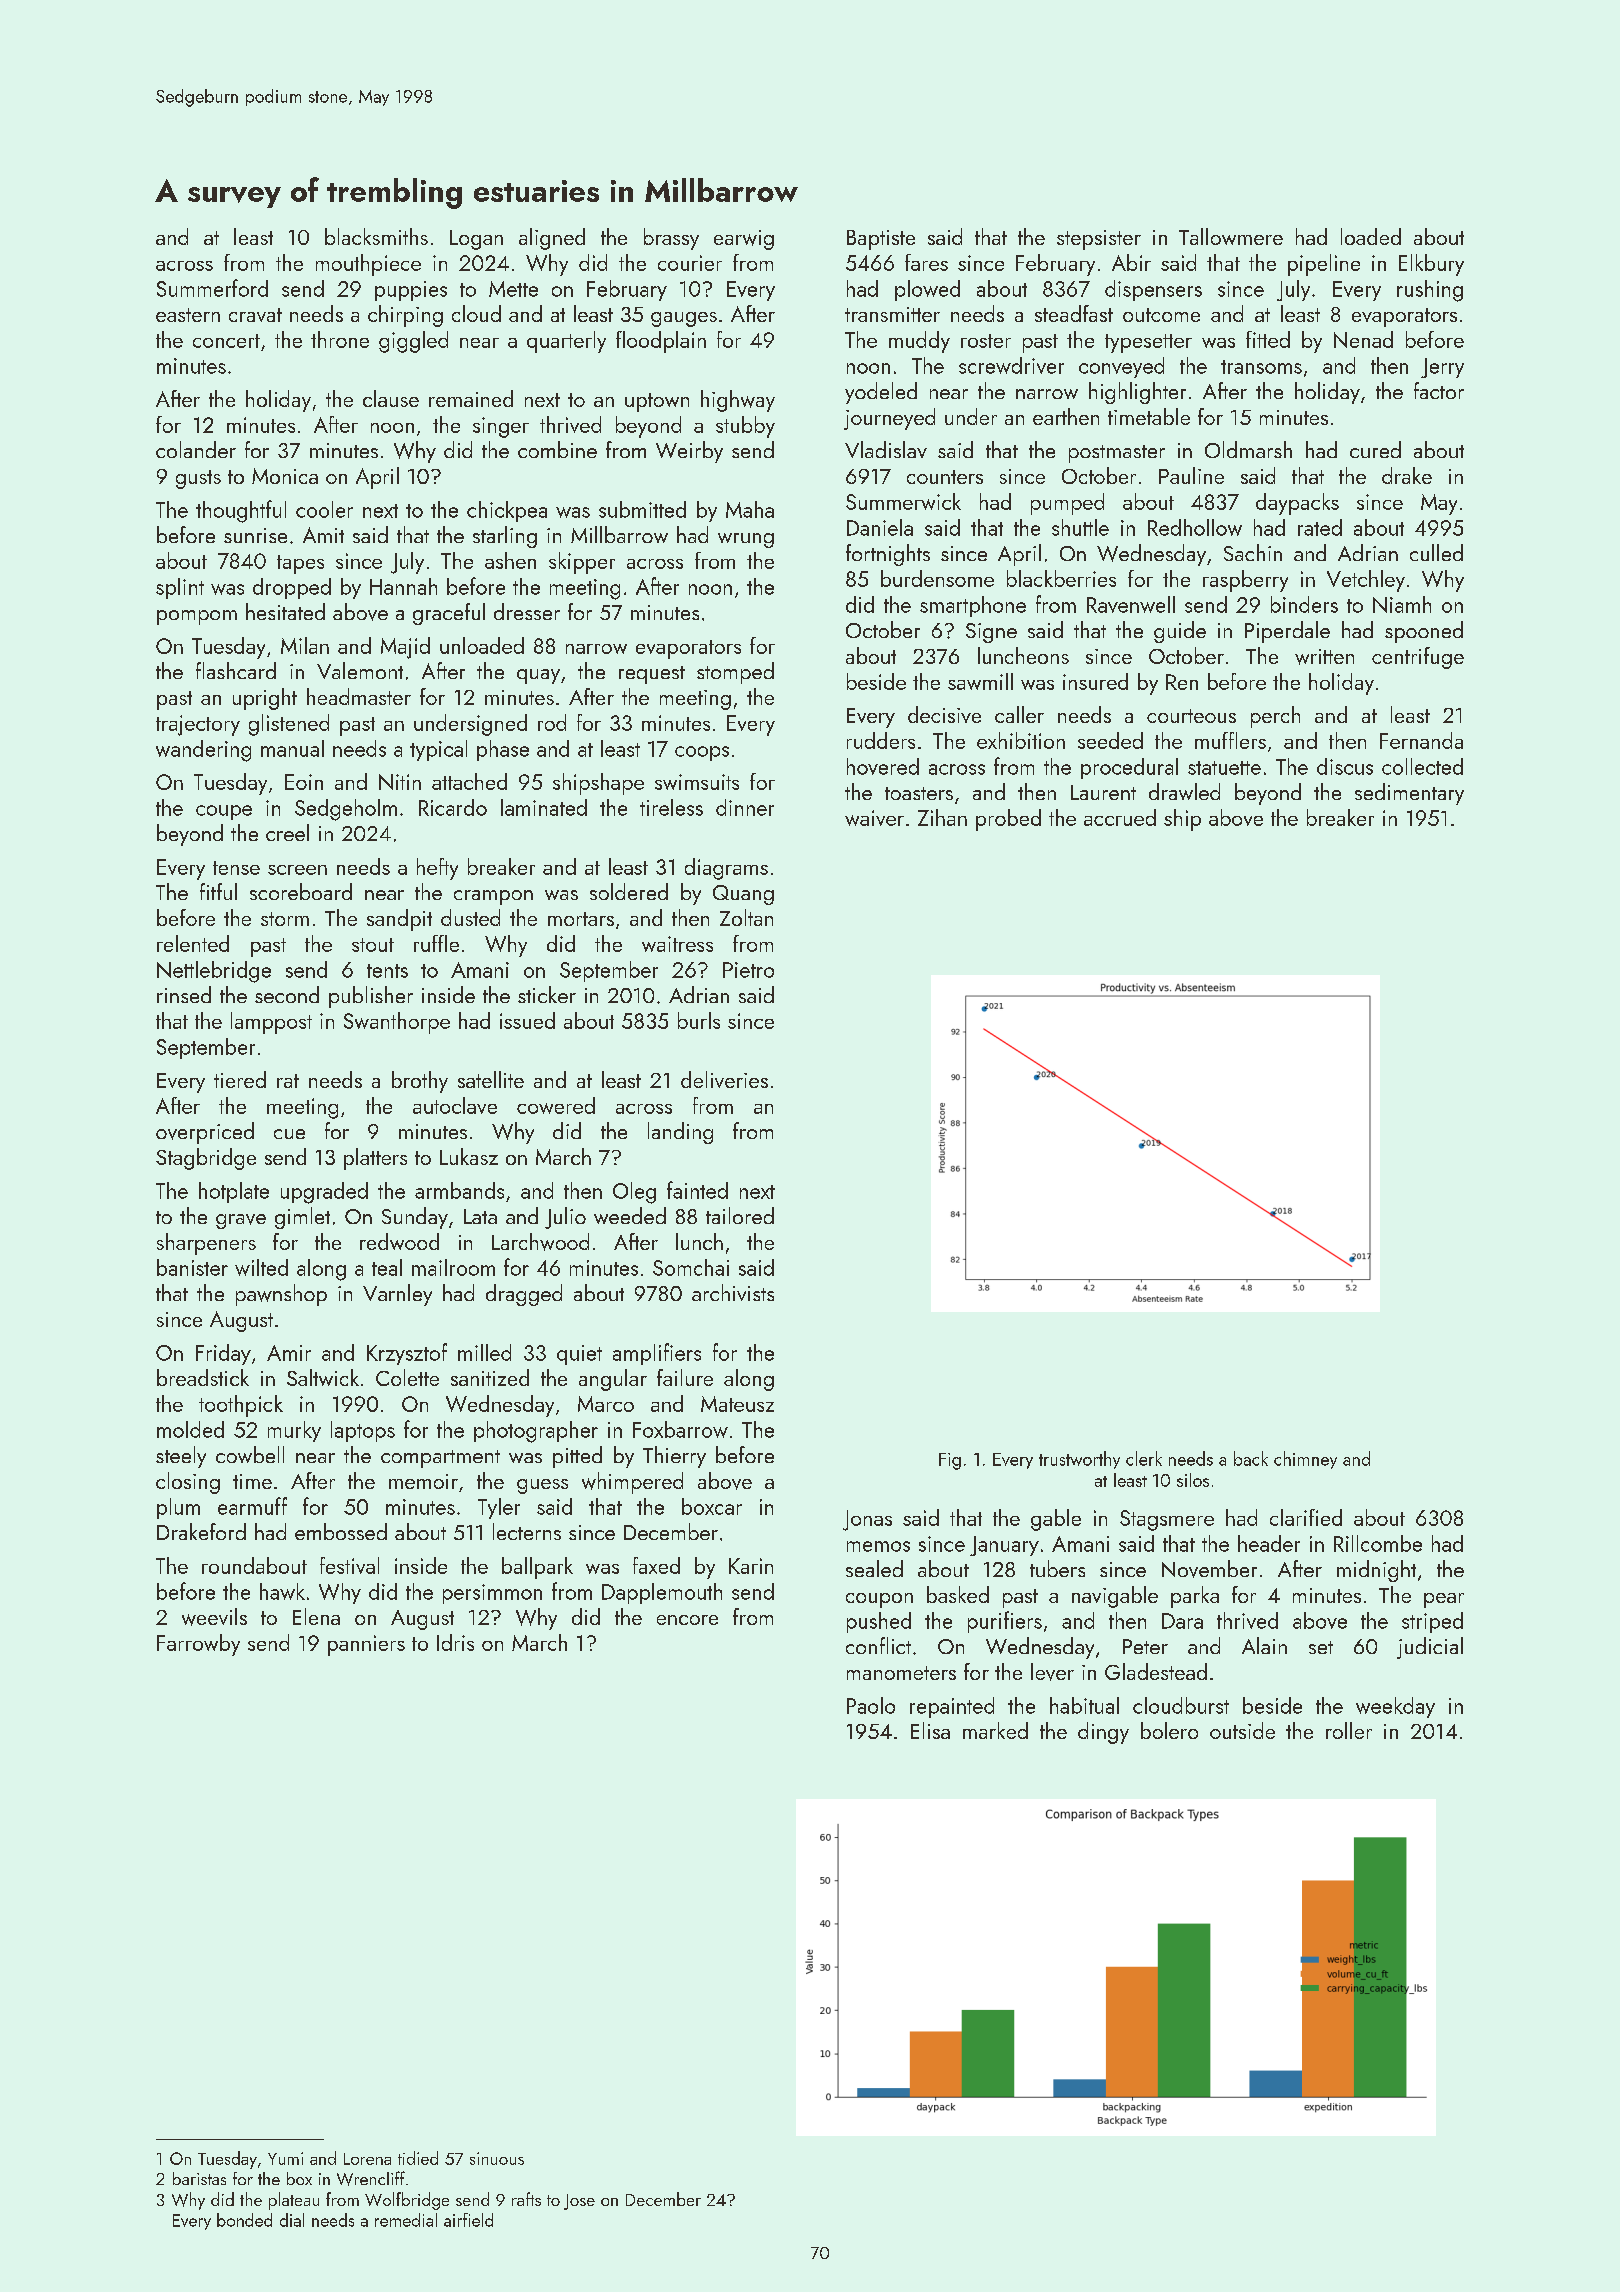  Describe the element at coordinates (748, 970) in the screenshot. I see `Pietro` at that location.
